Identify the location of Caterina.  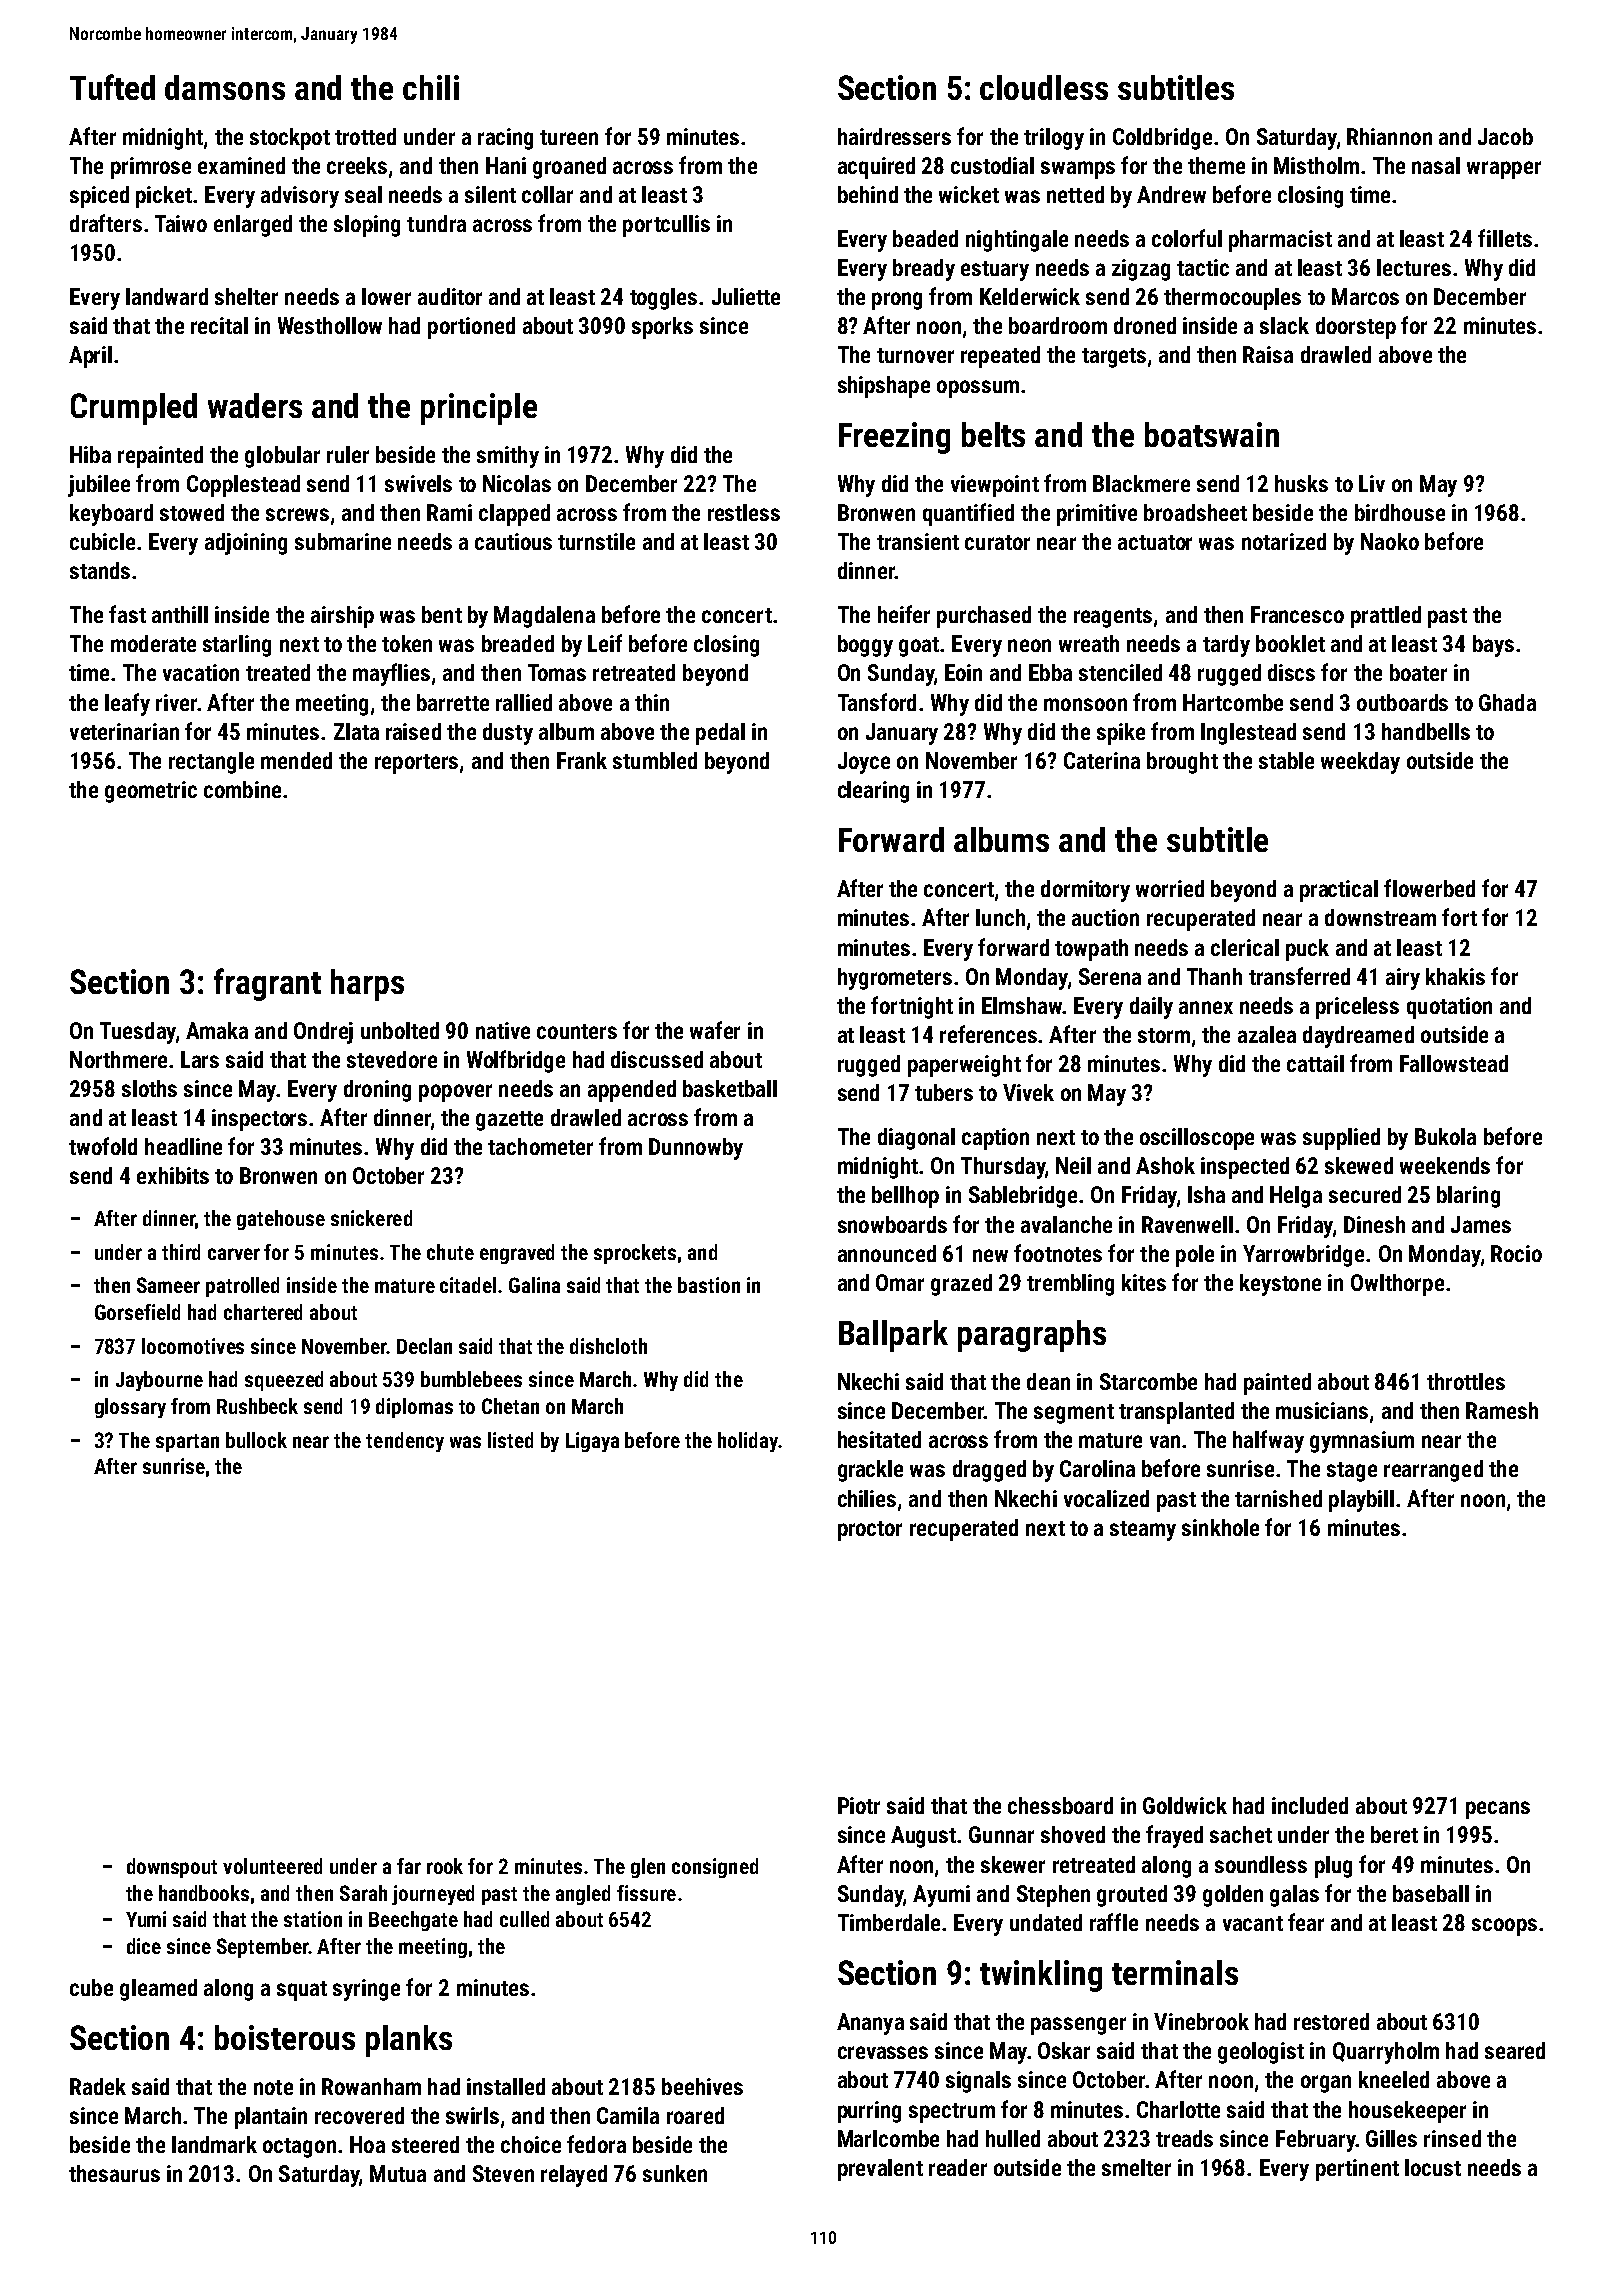
(1102, 760).
